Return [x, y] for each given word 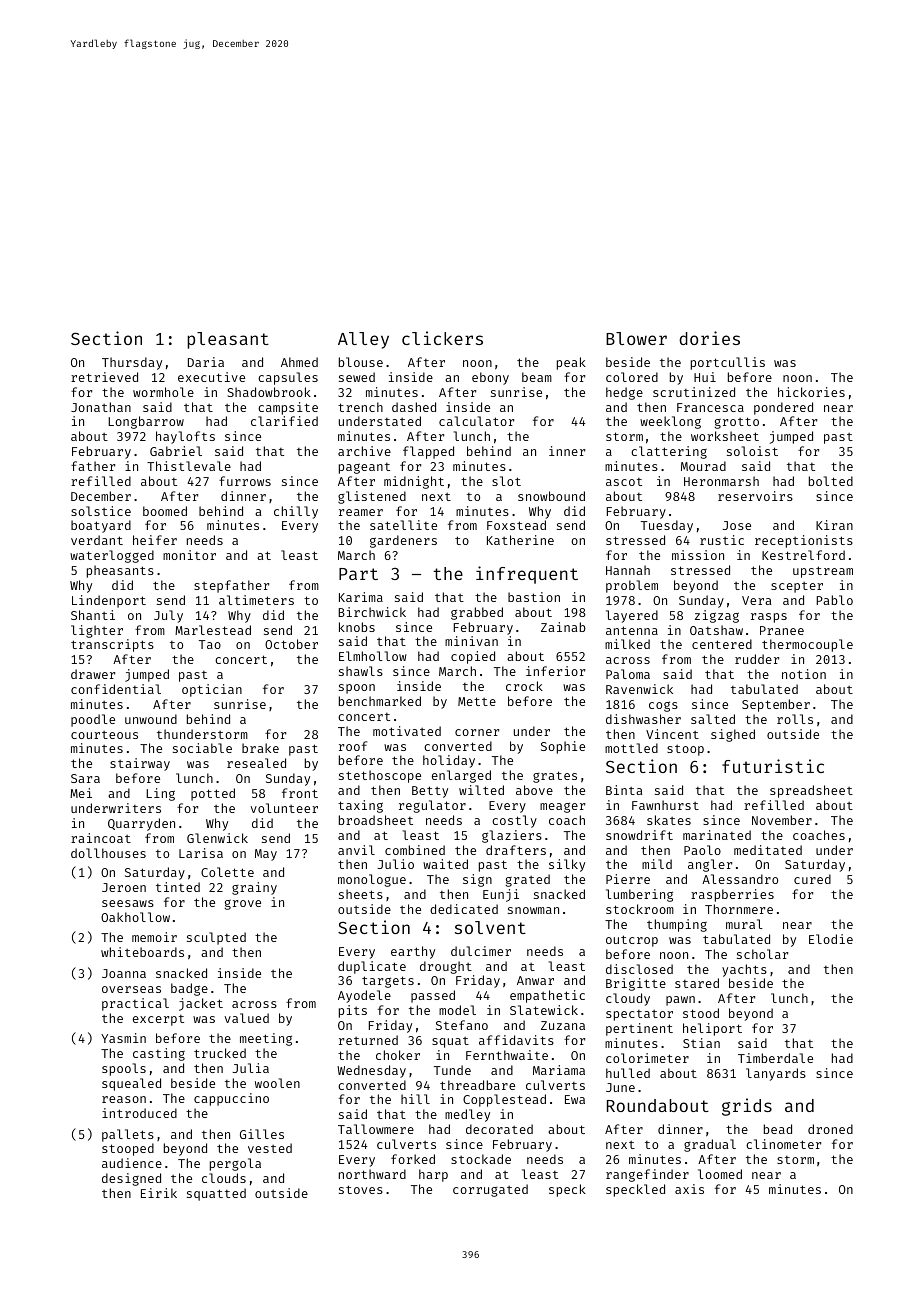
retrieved [104, 377]
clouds [224, 1178]
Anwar [535, 980]
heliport [712, 1029]
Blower [636, 338]
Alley [363, 340]
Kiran [834, 525]
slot [506, 481]
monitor [189, 555]
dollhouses [108, 853]
